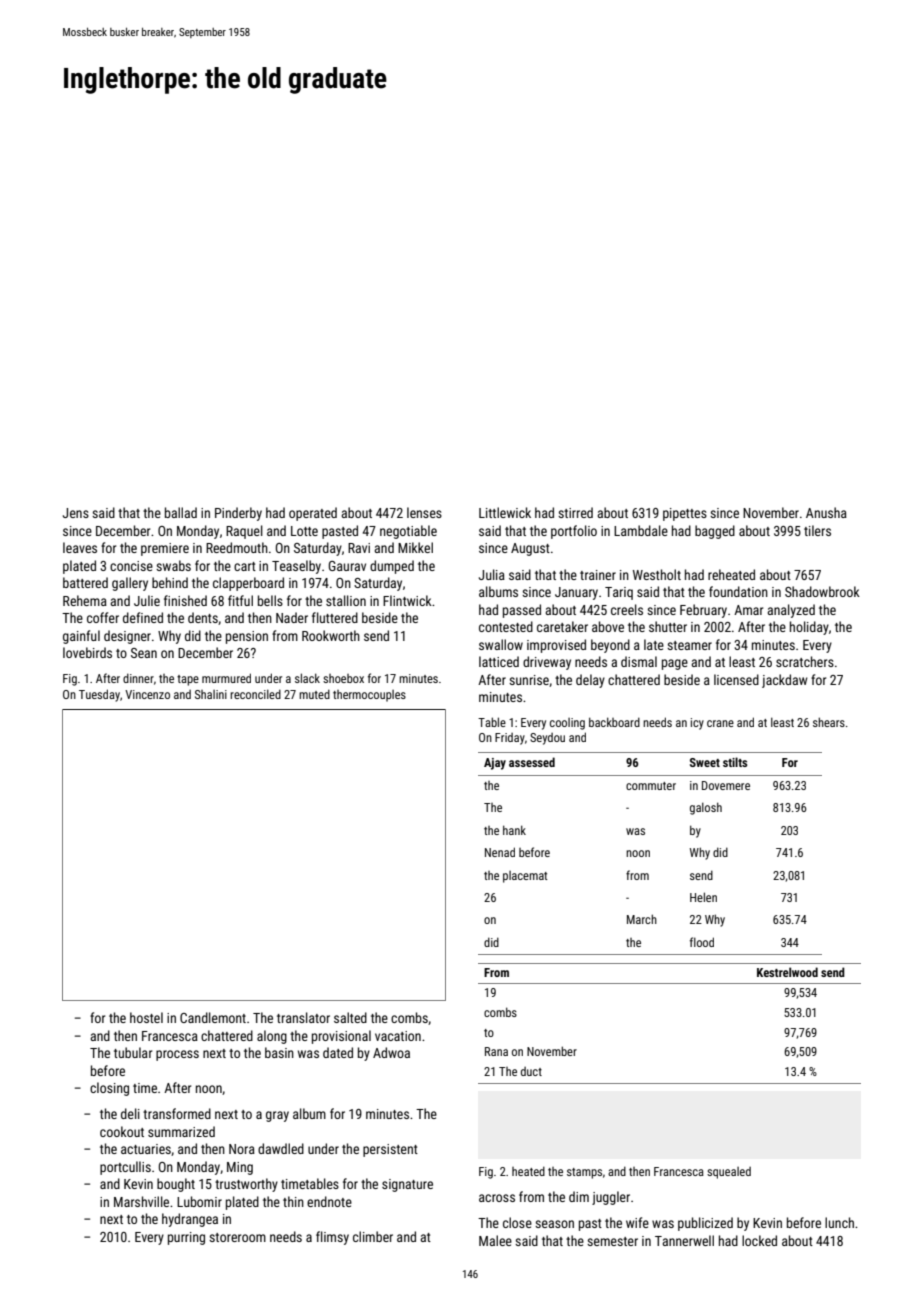 Image resolution: width=924 pixels, height=1308 pixels. I want to click on stamps, so click(584, 1173).
